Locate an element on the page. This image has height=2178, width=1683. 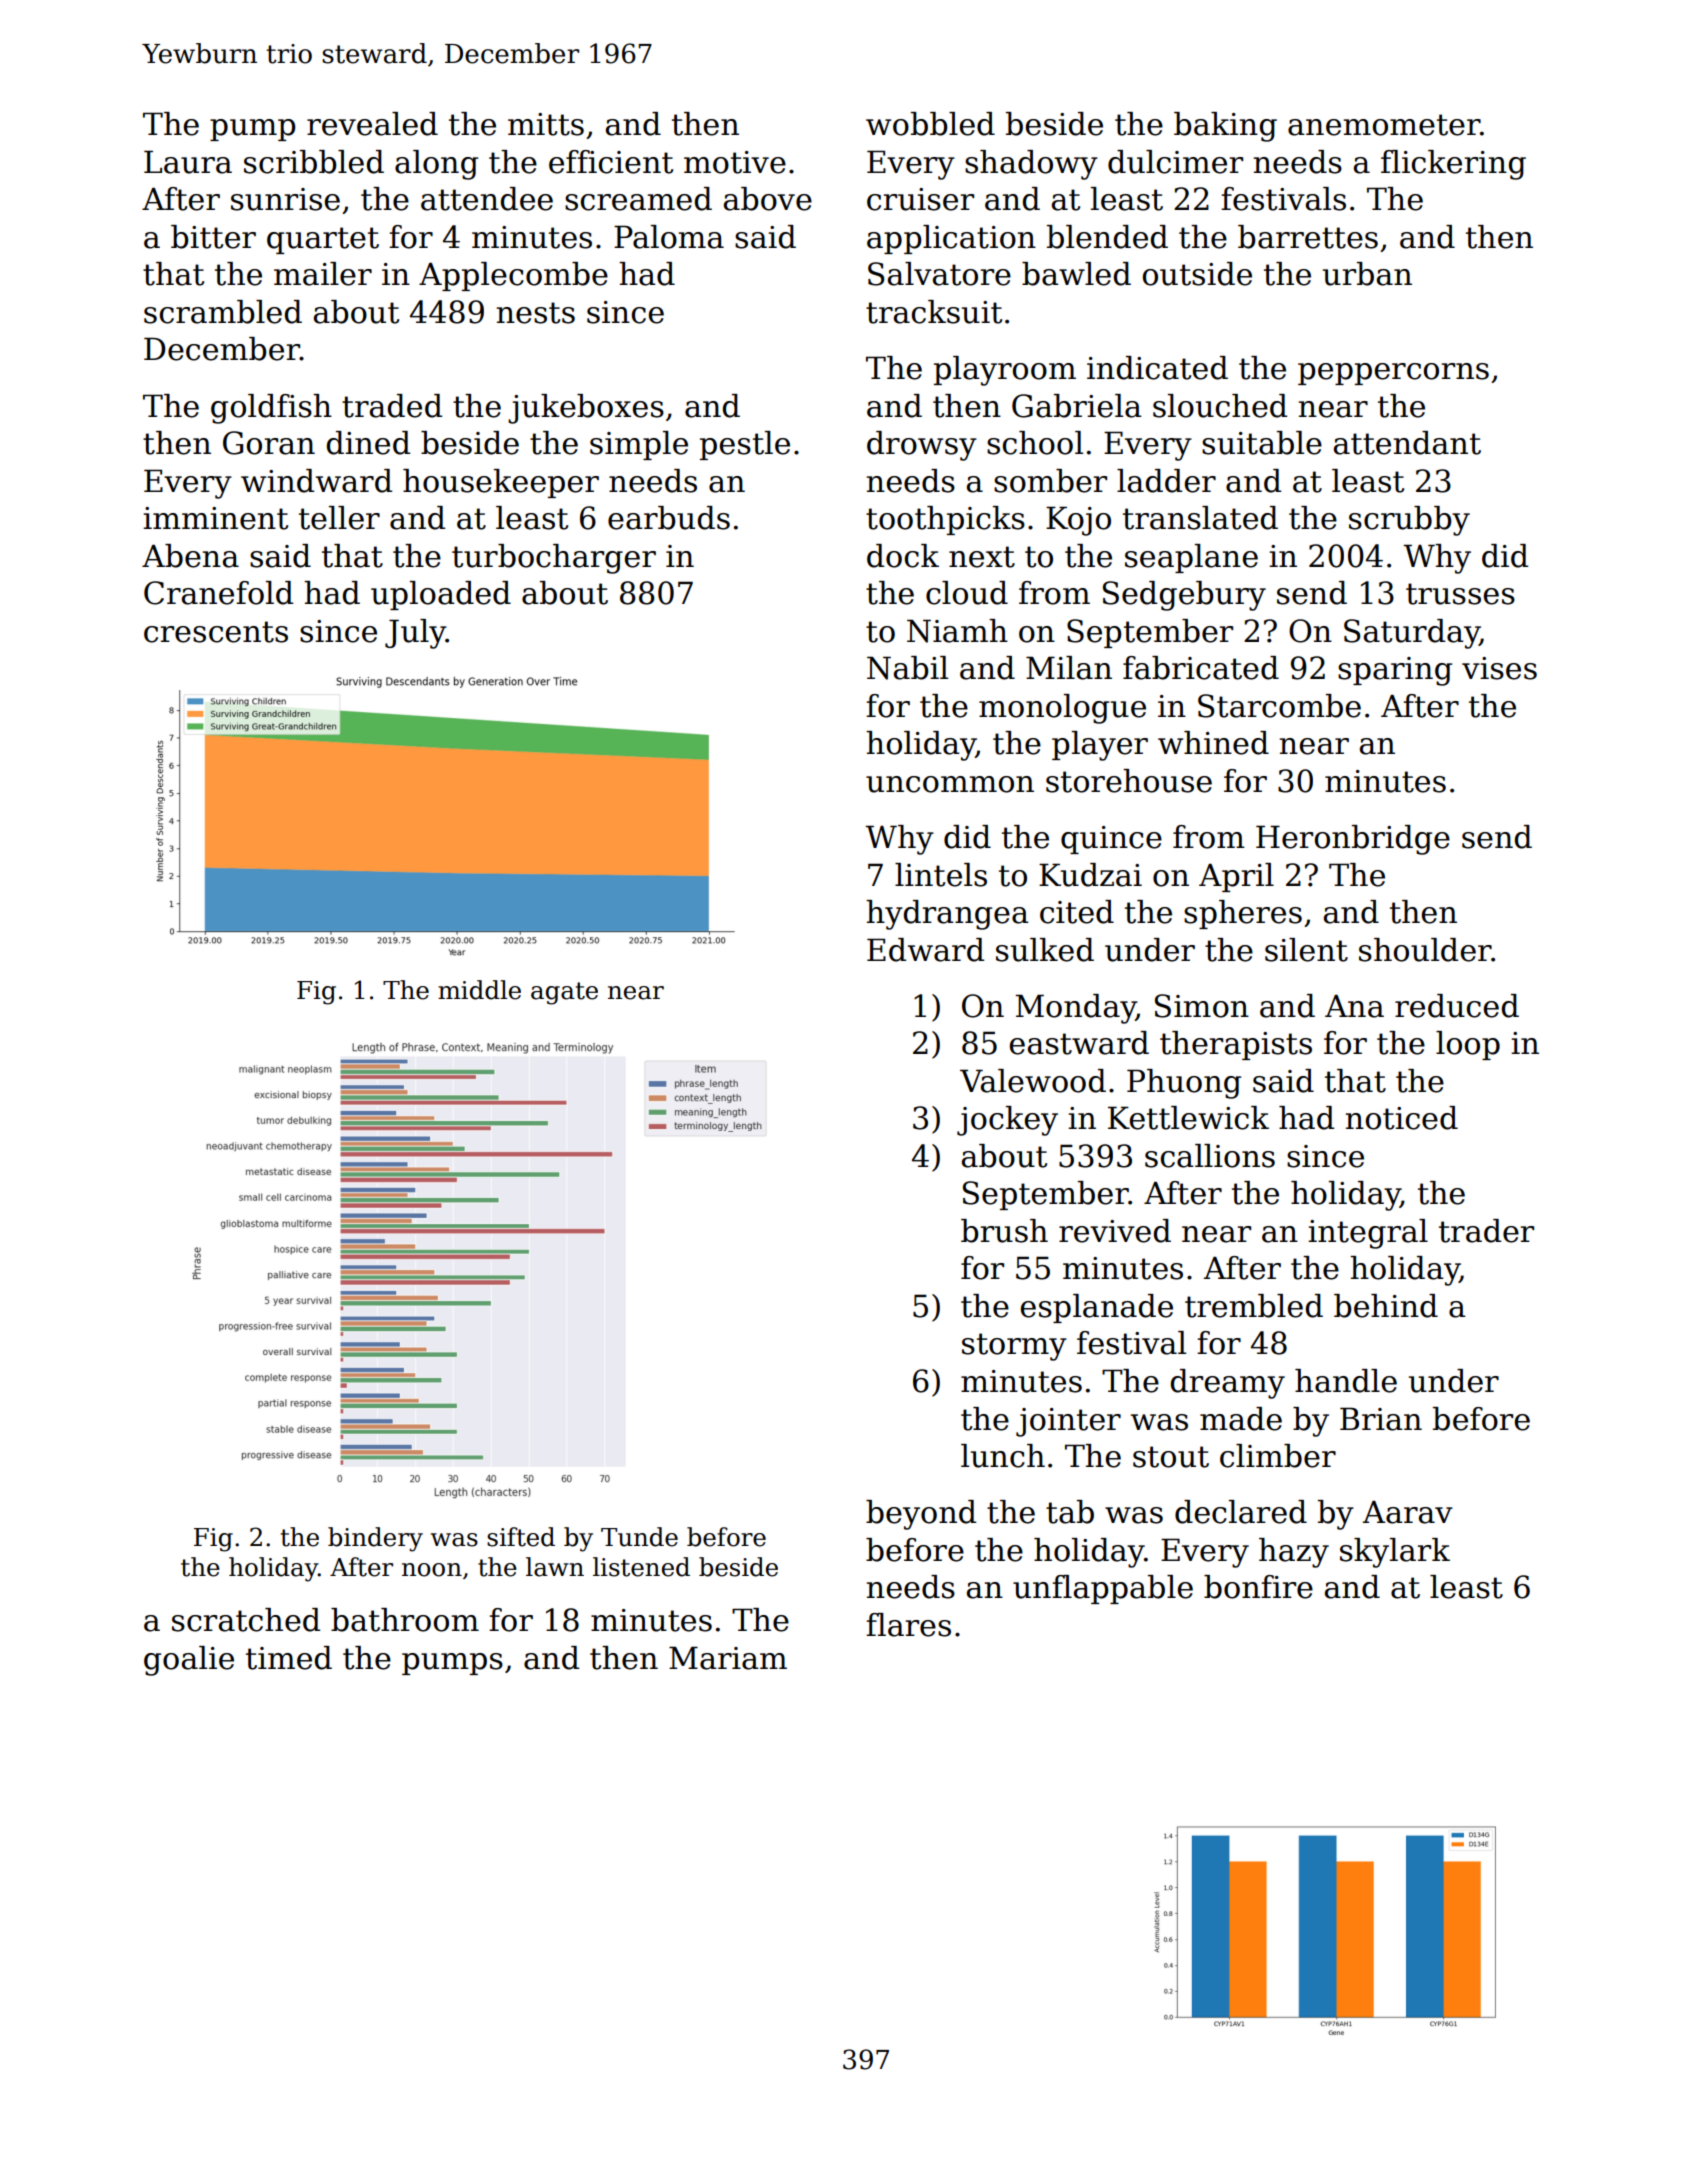
jockey is located at coordinates (1007, 1121).
